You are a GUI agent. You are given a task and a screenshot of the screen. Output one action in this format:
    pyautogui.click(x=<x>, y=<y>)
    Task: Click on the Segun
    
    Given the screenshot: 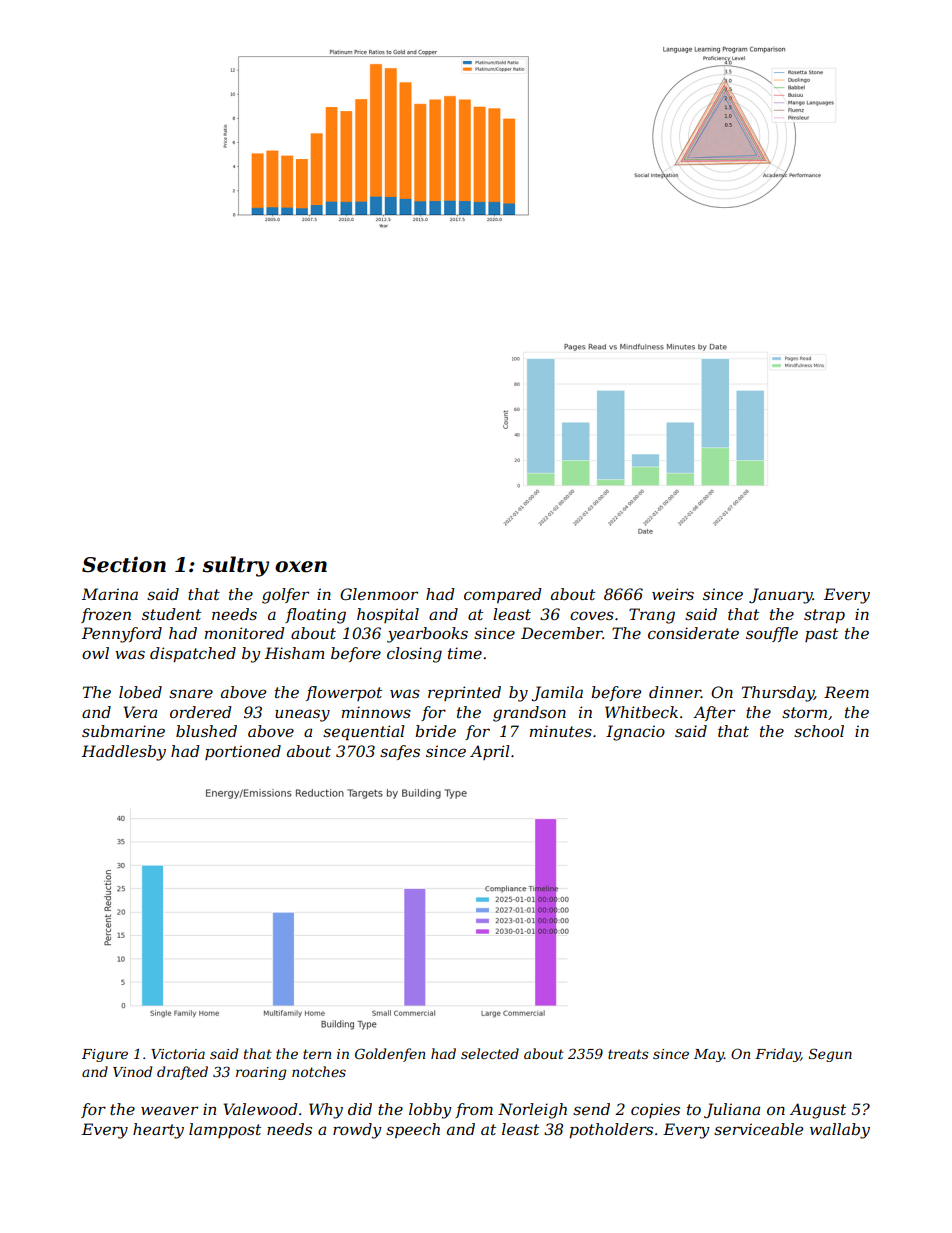 What is the action you would take?
    pyautogui.click(x=830, y=1055)
